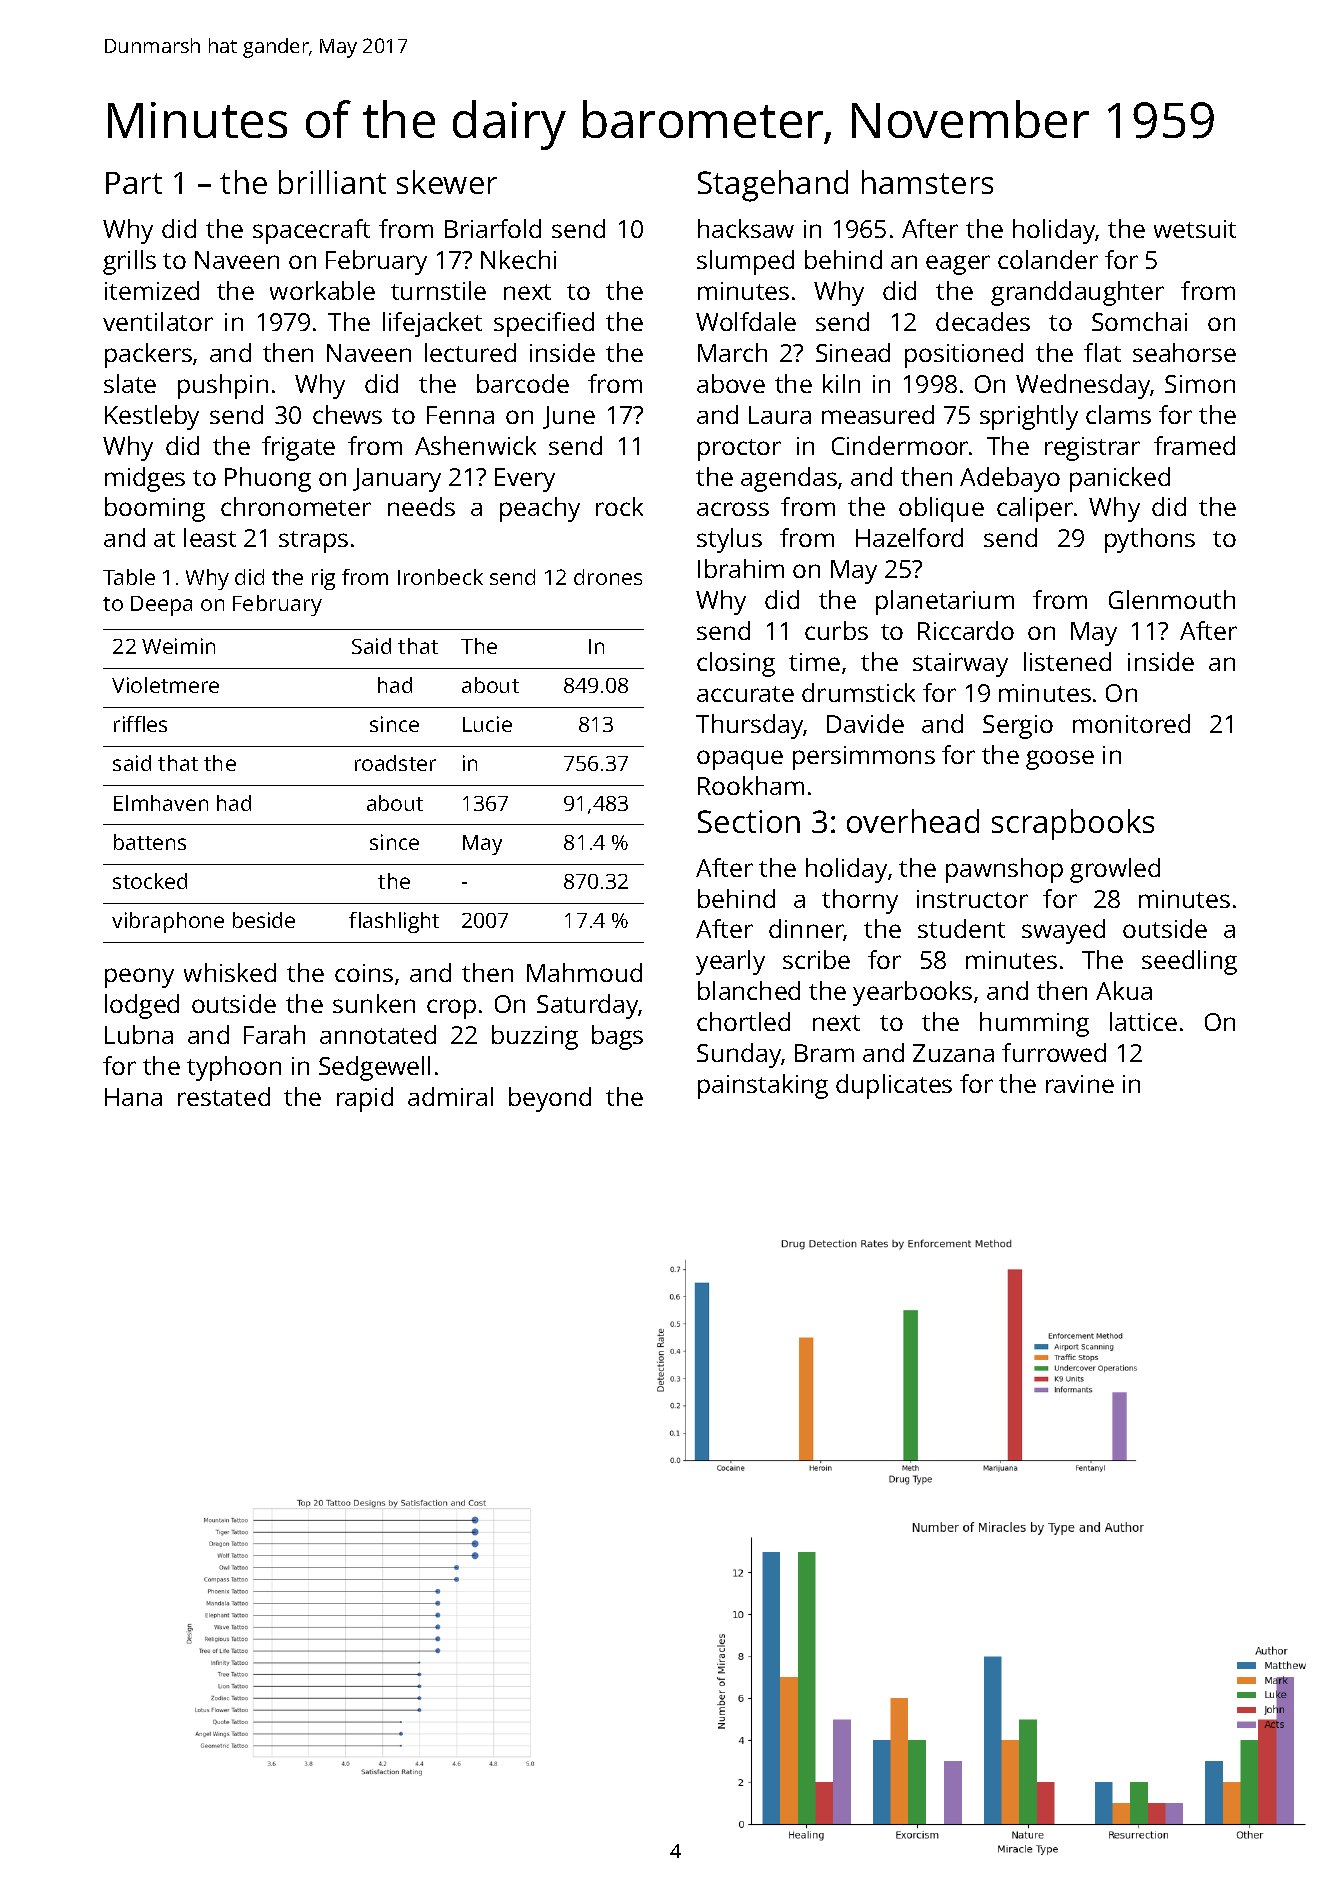 This screenshot has width=1341, height=1897. Describe the element at coordinates (264, 920) in the screenshot. I see `beside` at that location.
